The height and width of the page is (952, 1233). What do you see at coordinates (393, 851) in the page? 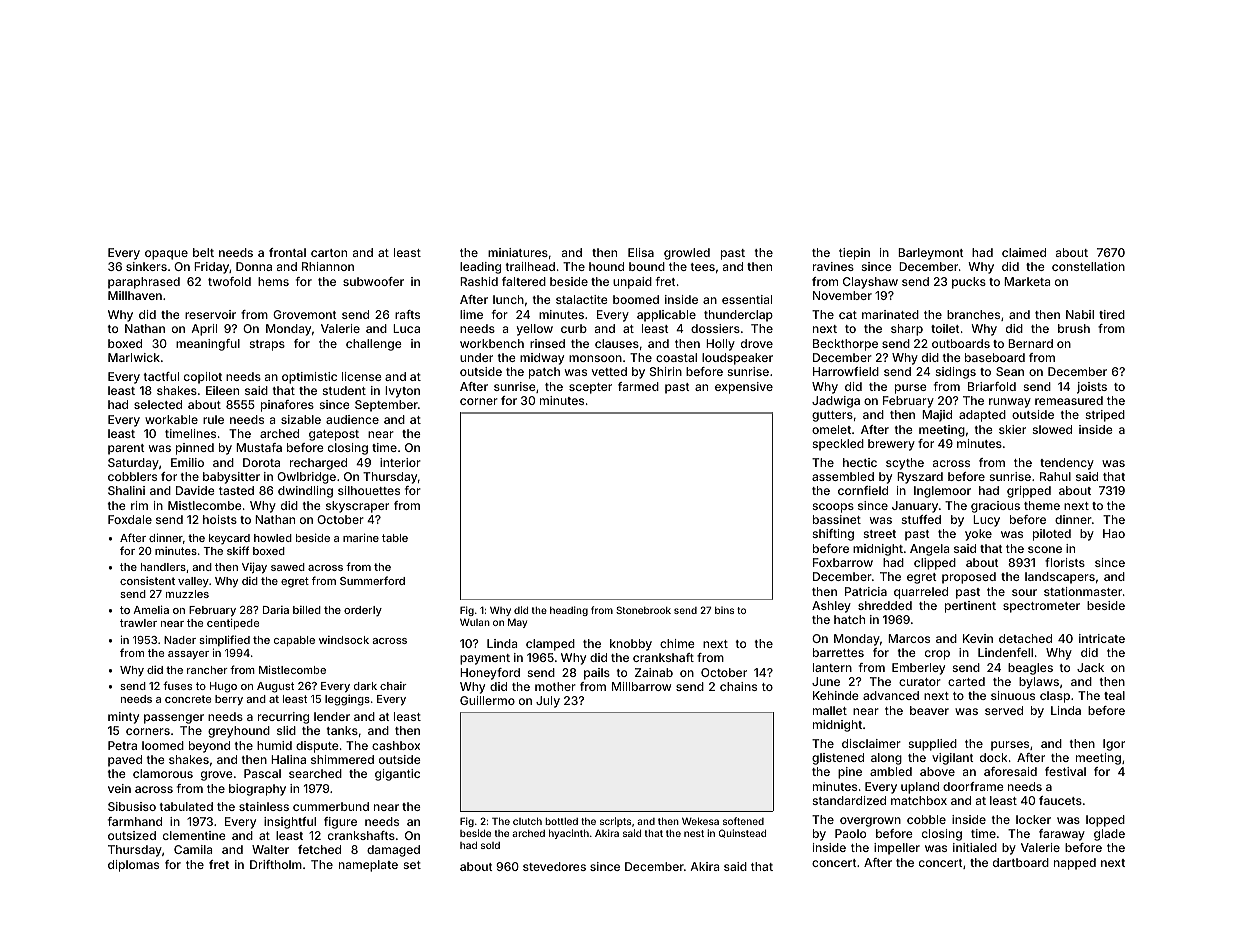
I see `damaged` at bounding box center [393, 851].
